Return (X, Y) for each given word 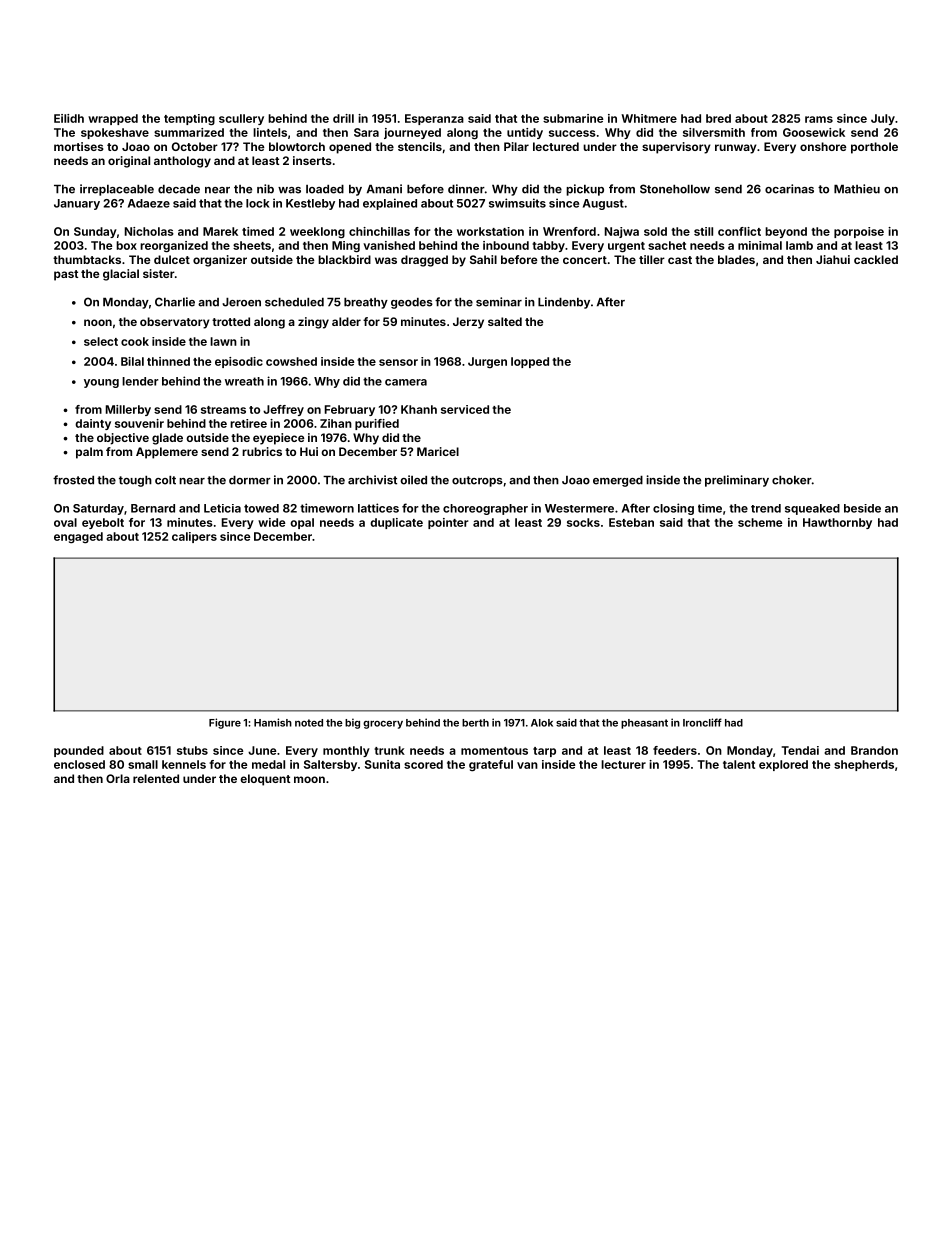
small (143, 764)
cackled (876, 259)
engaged (78, 538)
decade (179, 189)
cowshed (291, 361)
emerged (618, 481)
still (703, 231)
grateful (491, 766)
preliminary (737, 481)
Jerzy (468, 323)
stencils (420, 146)
